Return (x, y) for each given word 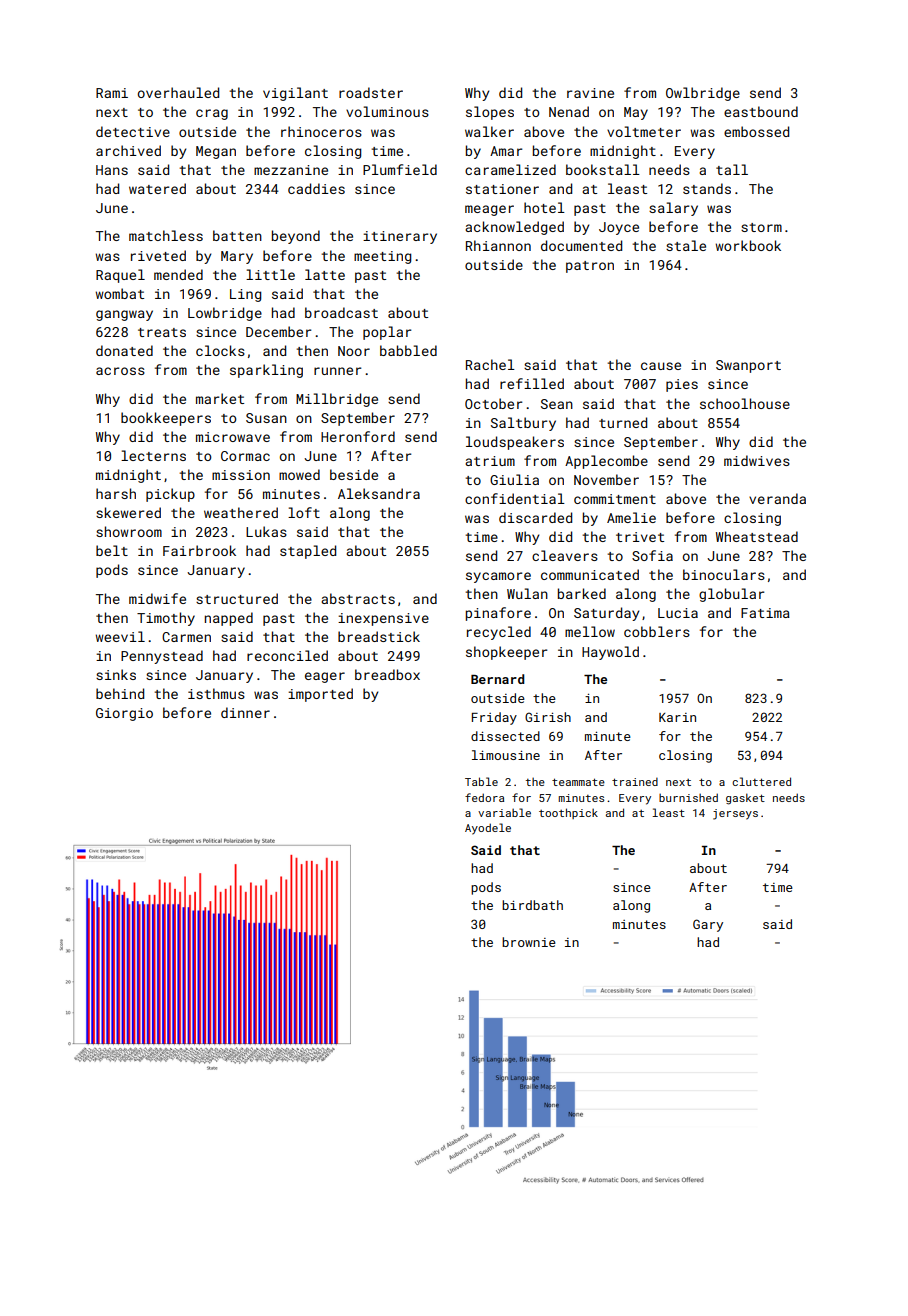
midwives (757, 460)
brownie (529, 942)
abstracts (358, 598)
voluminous (387, 111)
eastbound (761, 111)
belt (112, 550)
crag (212, 114)
